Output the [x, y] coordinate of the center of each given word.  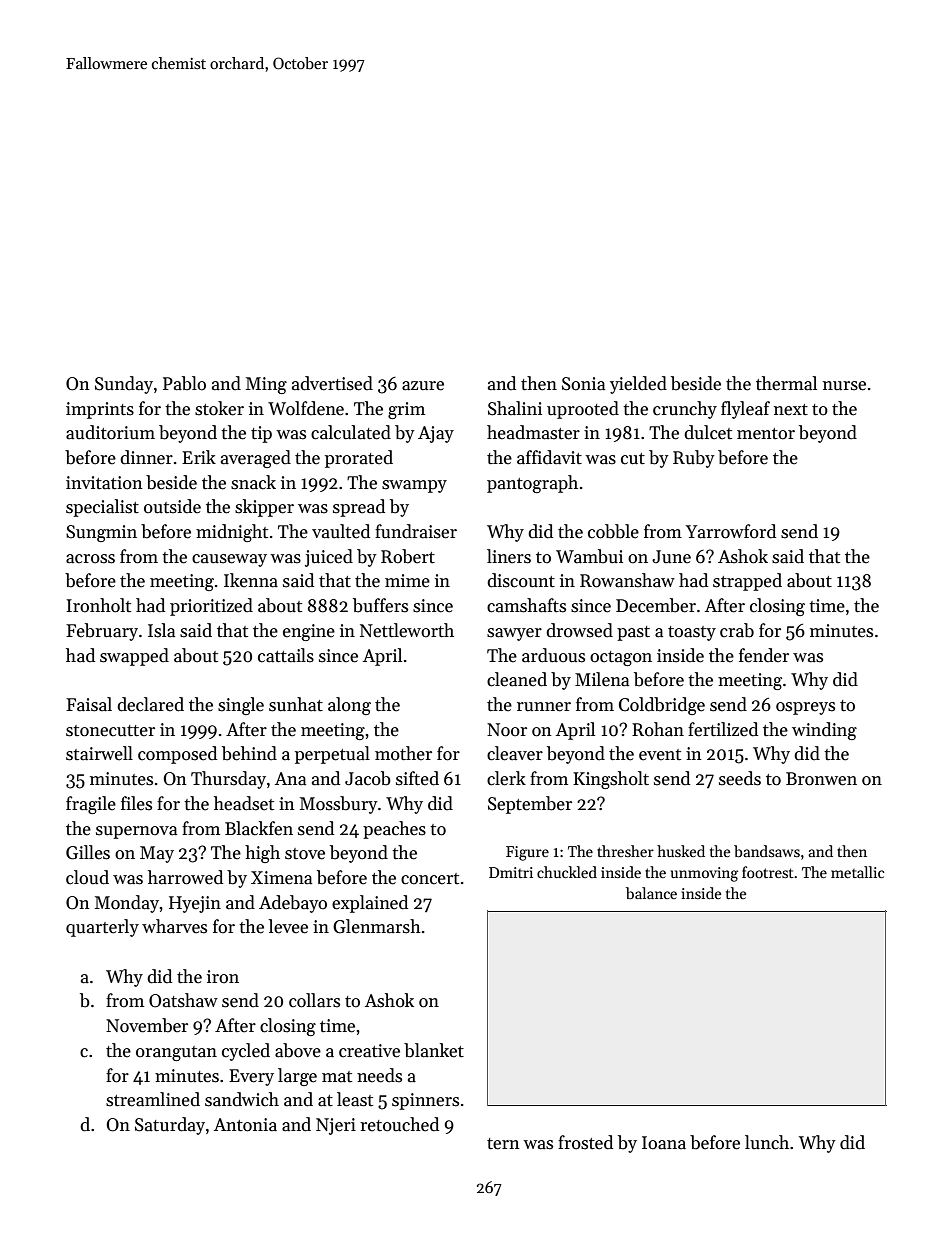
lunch [767, 1142]
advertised [332, 383]
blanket [434, 1050]
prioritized [211, 607]
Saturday [170, 1126]
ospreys [805, 708]
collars [314, 1000]
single [241, 706]
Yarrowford [731, 531]
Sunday [124, 385]
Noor [507, 730]
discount [521, 580]
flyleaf [745, 410]
